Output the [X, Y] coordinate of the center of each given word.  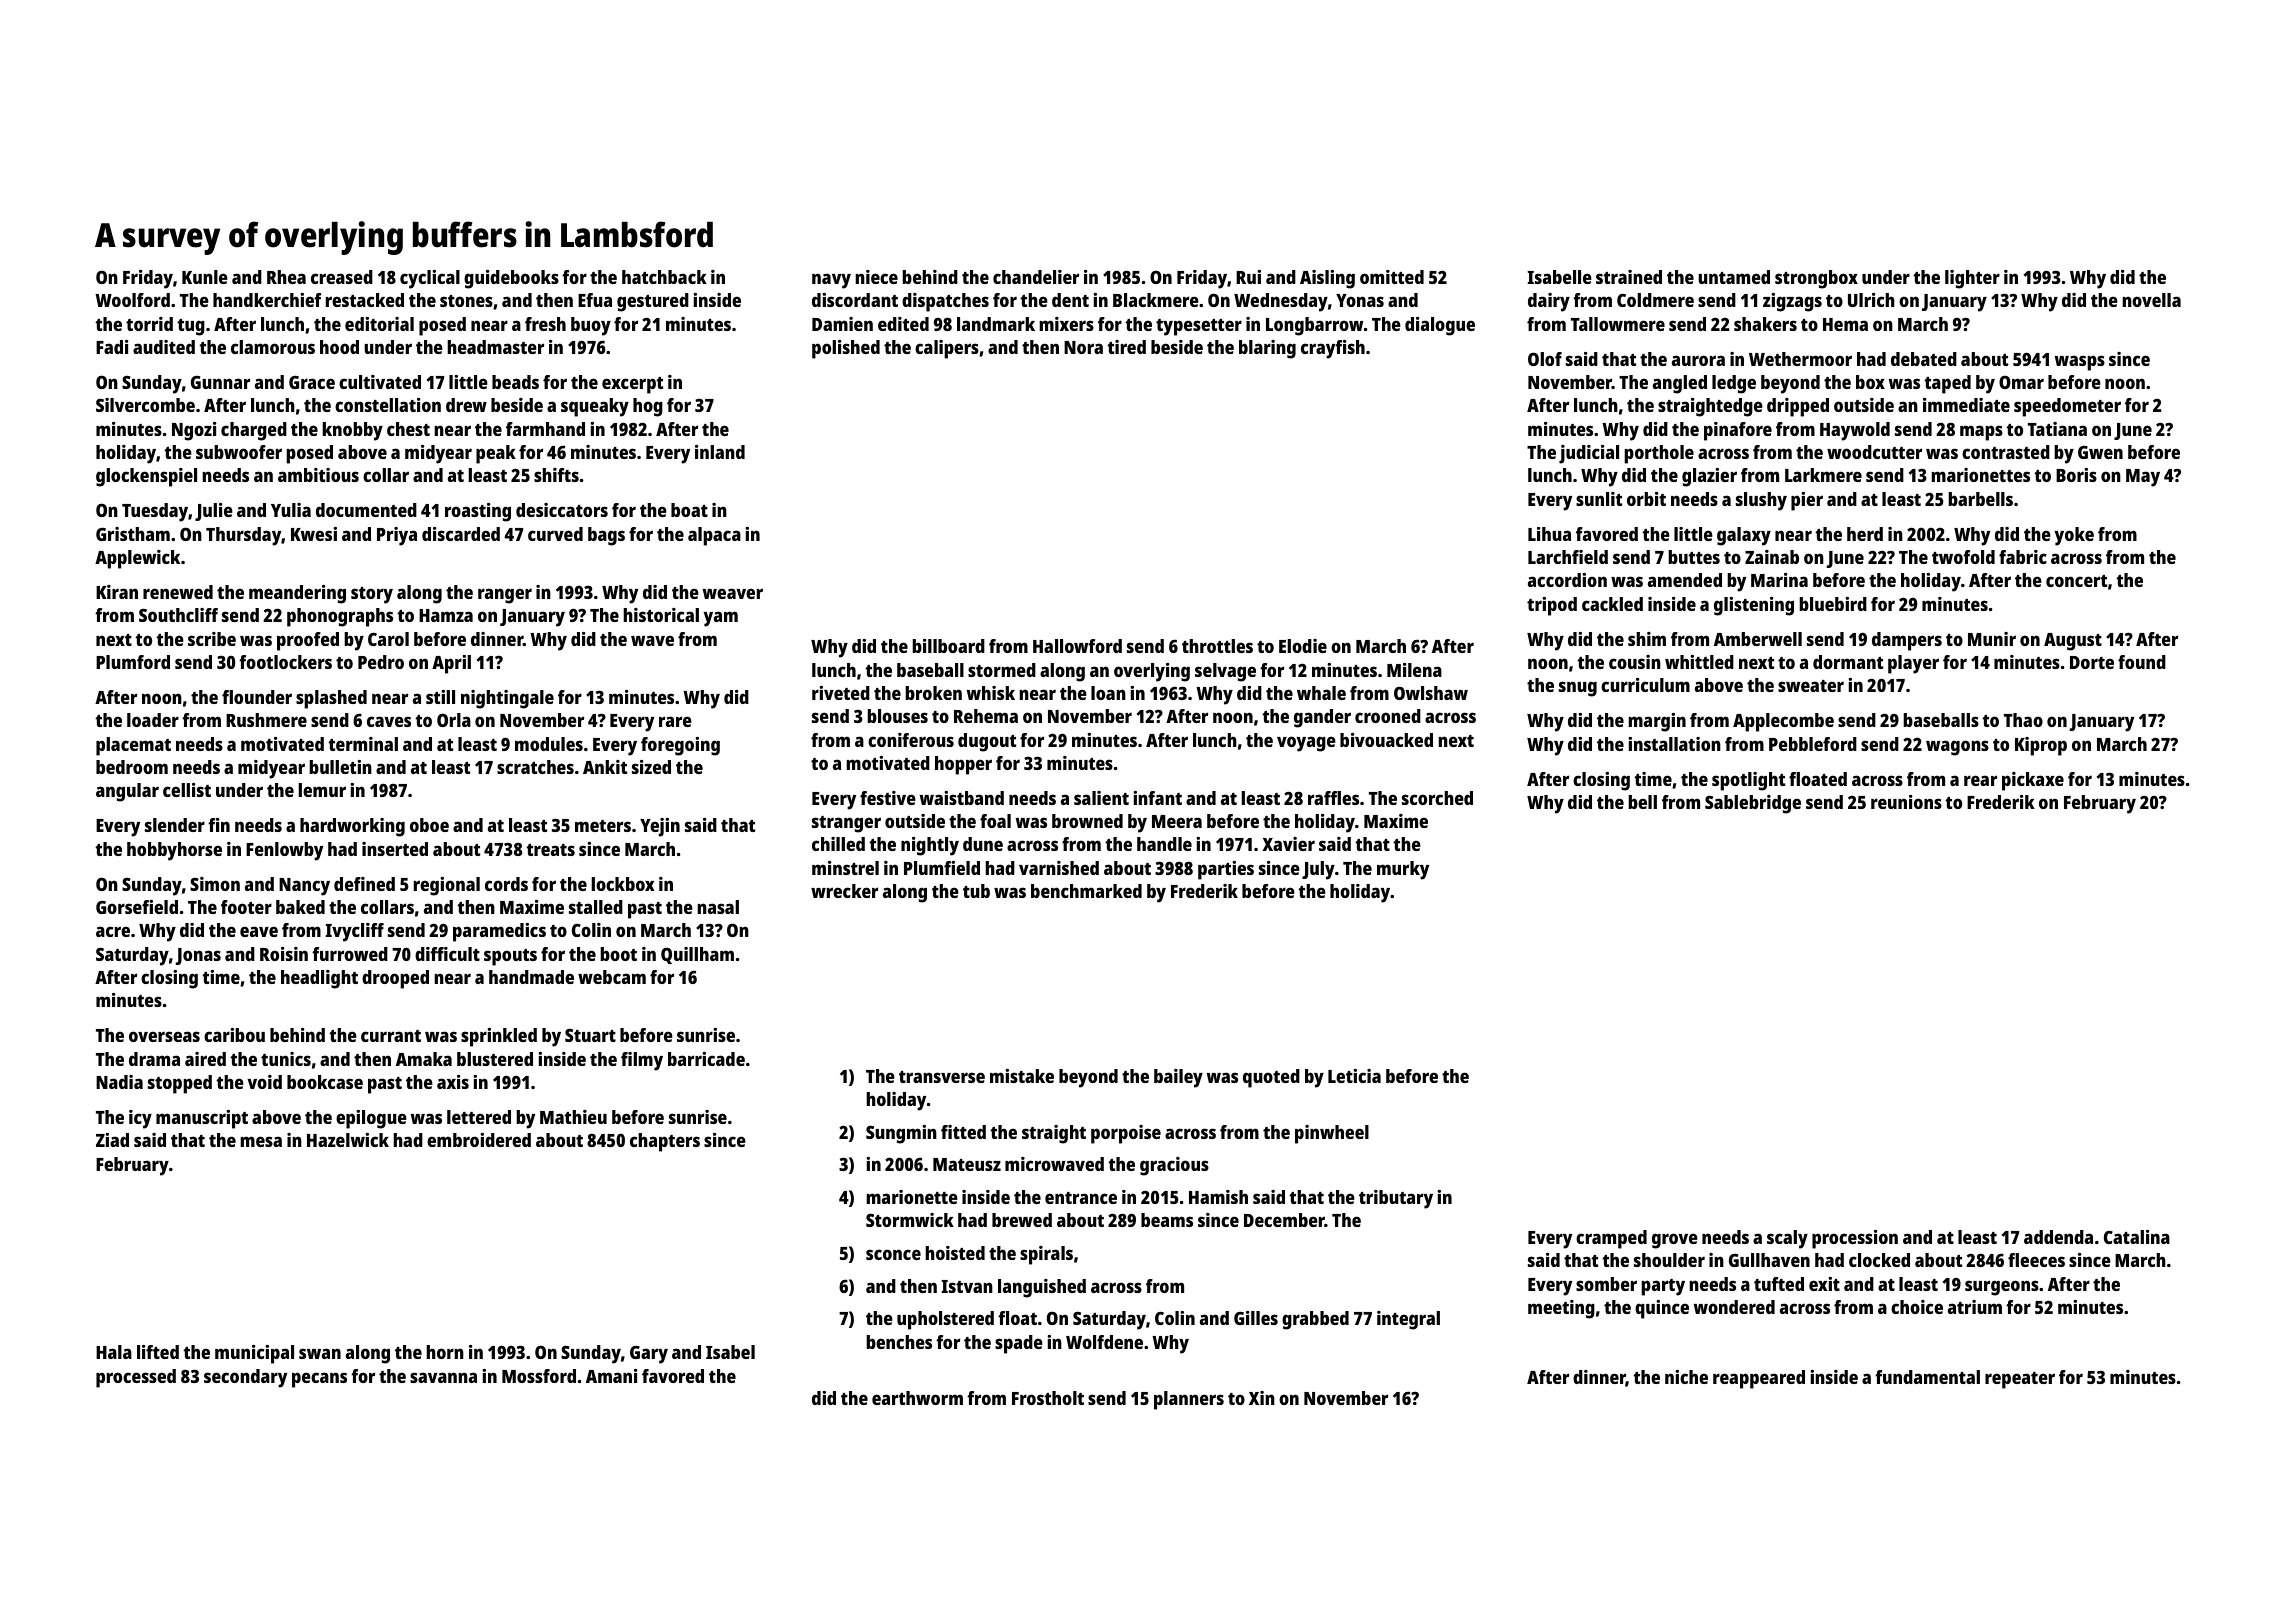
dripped [1798, 407]
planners [1189, 1400]
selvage [1225, 672]
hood [339, 347]
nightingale [507, 699]
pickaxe [2033, 781]
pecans [319, 1380]
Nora [1083, 347]
